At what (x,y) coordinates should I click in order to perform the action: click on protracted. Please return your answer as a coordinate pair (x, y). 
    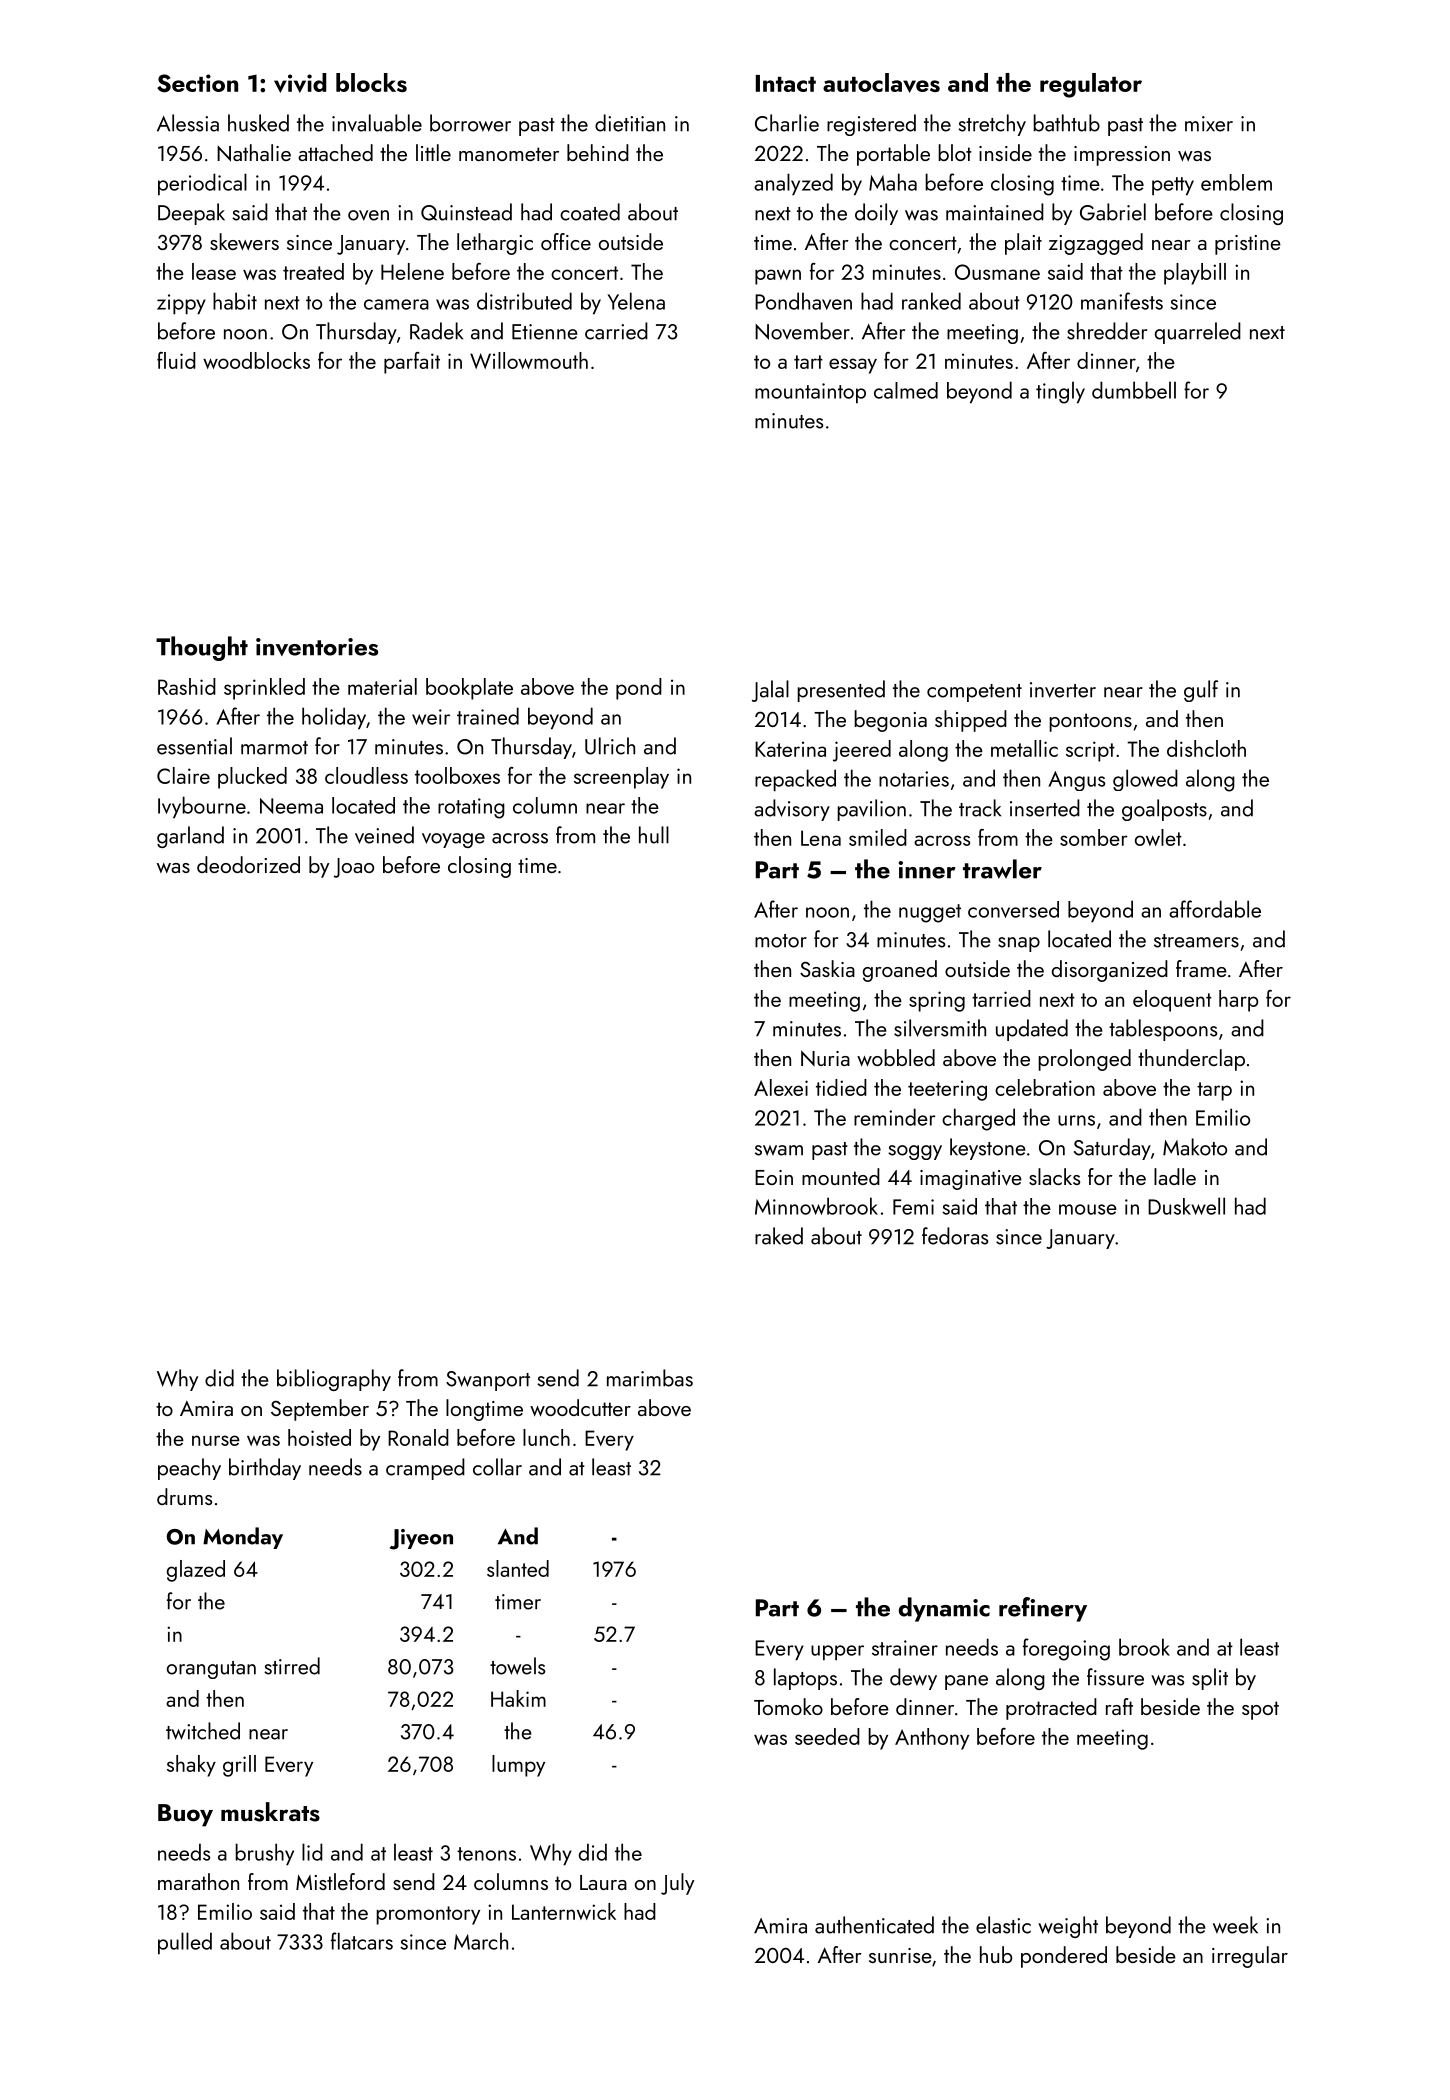
    Looking at the image, I should click on (1051, 1709).
